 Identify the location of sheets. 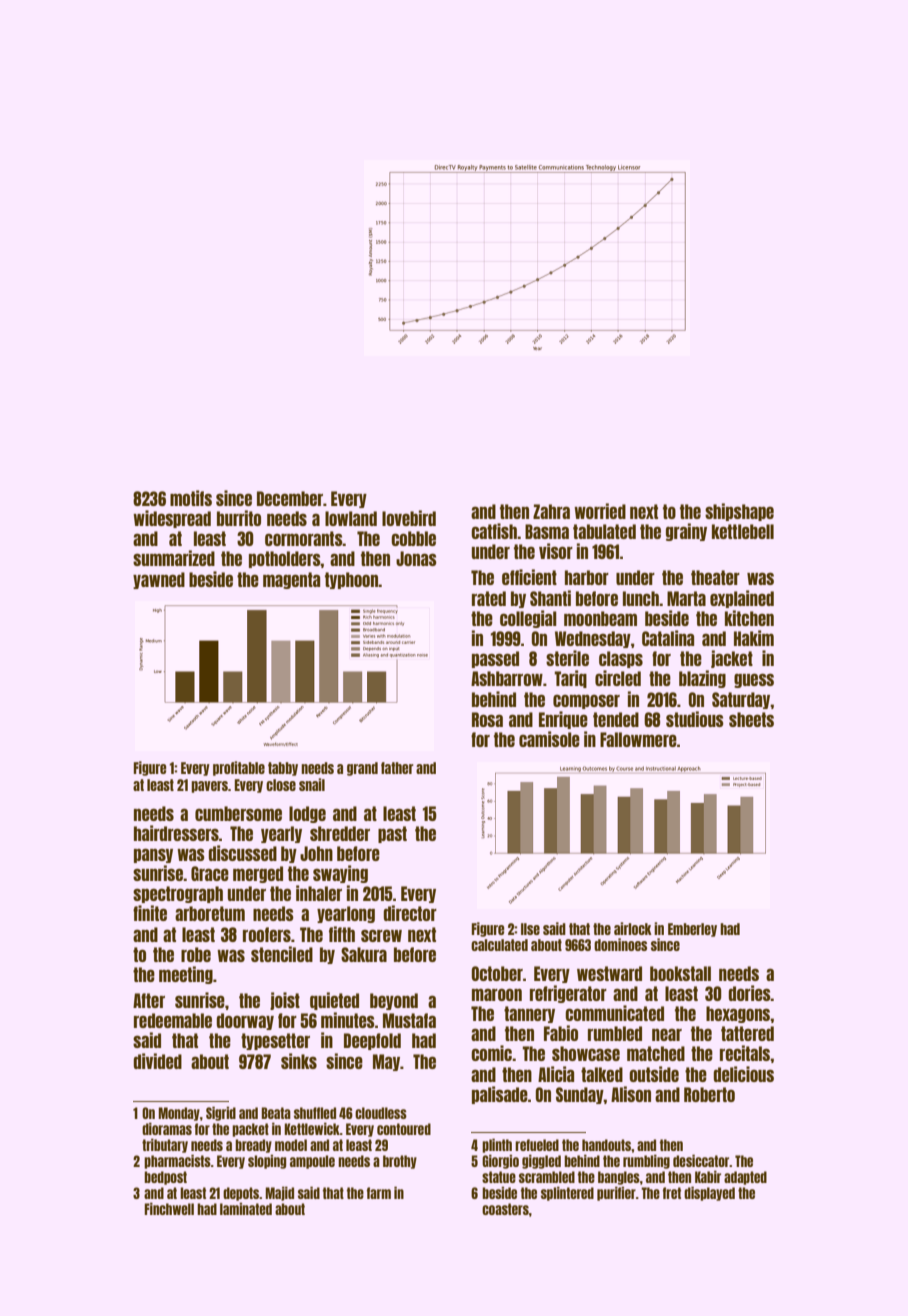
(751, 719).
